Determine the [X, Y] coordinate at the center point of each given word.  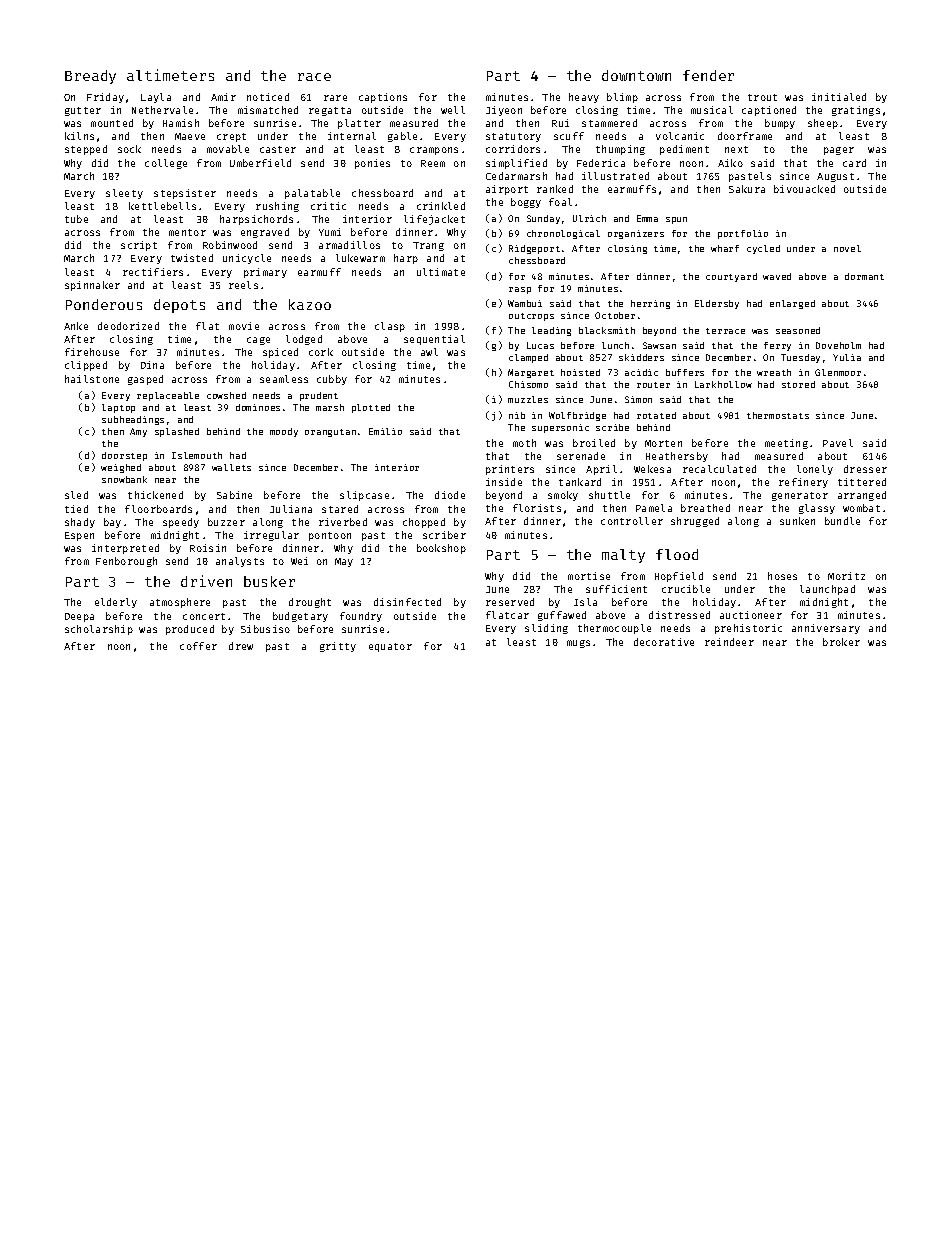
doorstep [124, 456]
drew [241, 646]
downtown [636, 75]
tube [76, 219]
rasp [520, 290]
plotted [371, 408]
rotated [656, 415]
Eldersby [717, 304]
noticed [268, 97]
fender [708, 75]
